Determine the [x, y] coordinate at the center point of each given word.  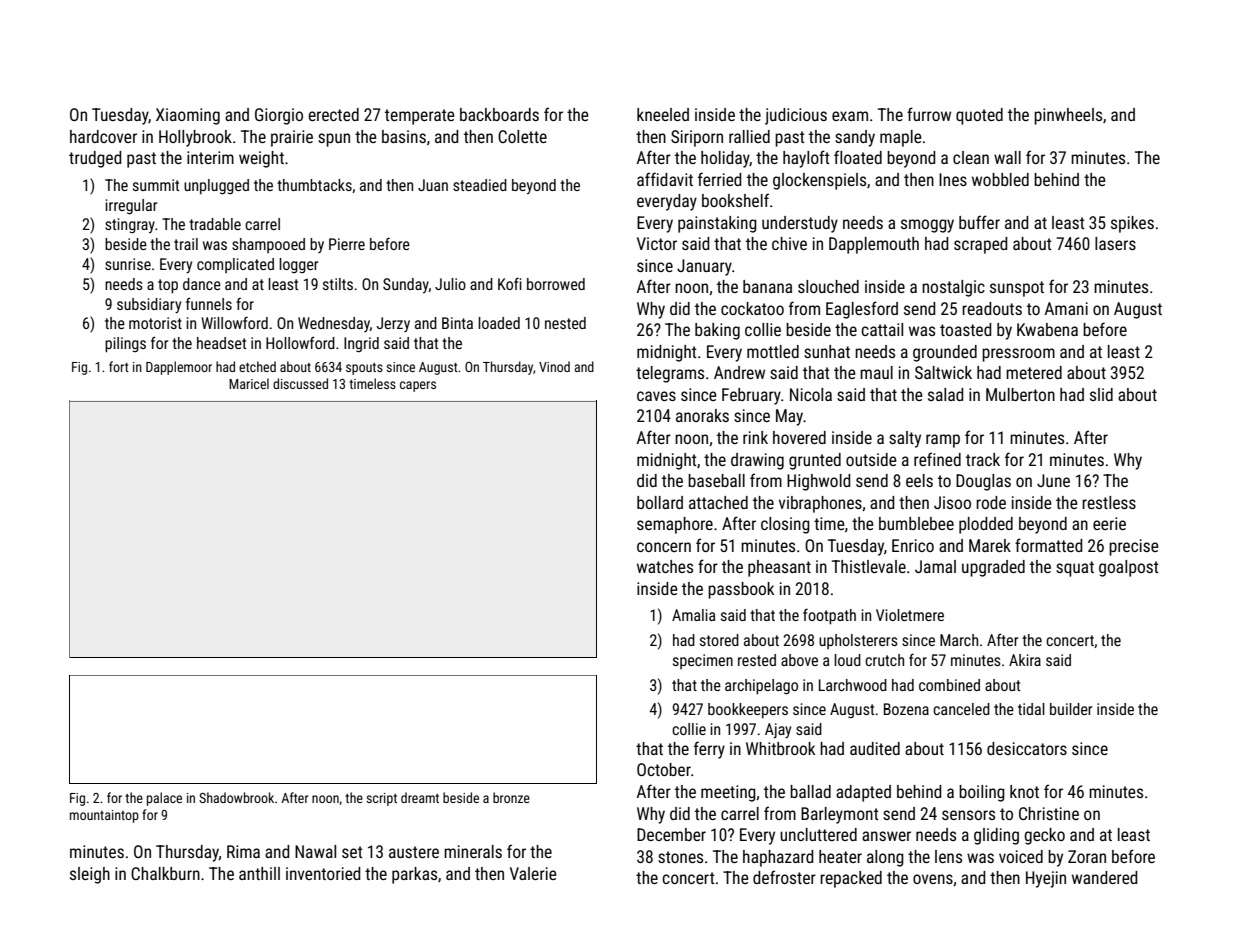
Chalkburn [165, 873]
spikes [1132, 224]
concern [664, 547]
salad [945, 394]
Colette [522, 136]
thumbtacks [314, 185]
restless [1109, 502]
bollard [660, 502]
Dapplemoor [179, 368]
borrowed [556, 284]
